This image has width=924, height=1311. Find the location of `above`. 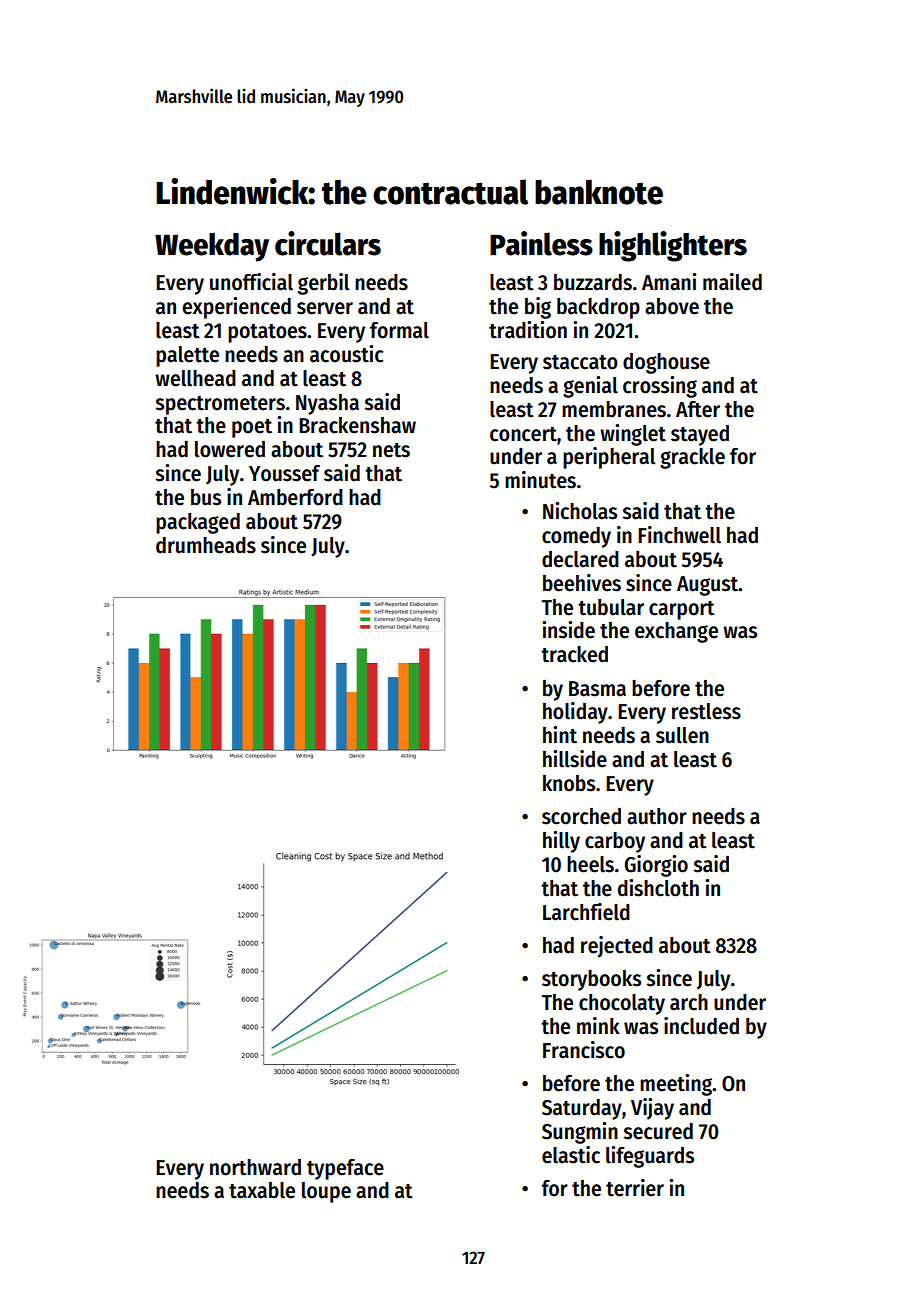

above is located at coordinates (672, 306).
